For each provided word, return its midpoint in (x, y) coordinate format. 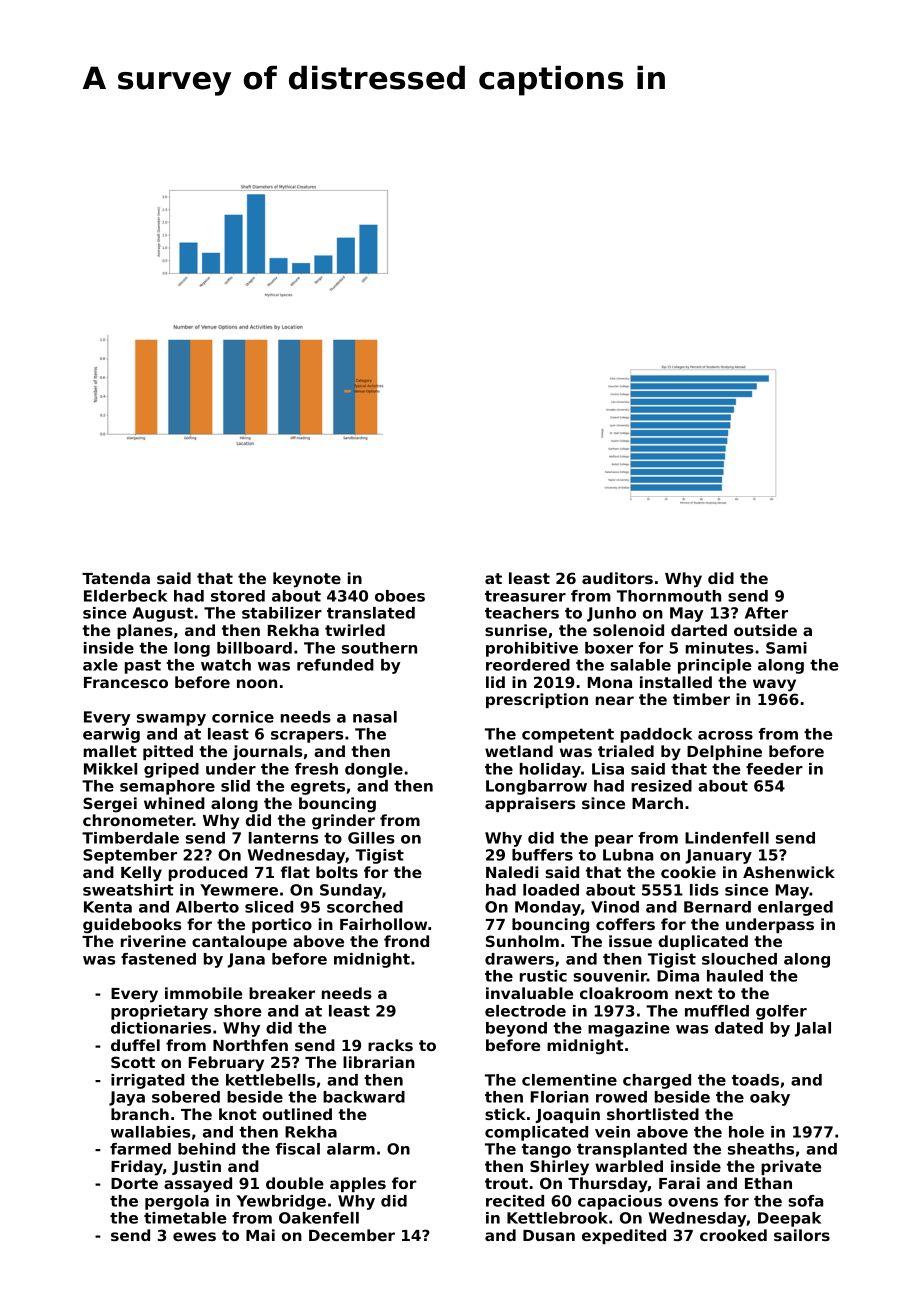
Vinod (615, 907)
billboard (254, 648)
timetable (185, 1218)
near (615, 700)
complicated (536, 1133)
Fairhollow (383, 924)
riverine (153, 941)
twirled (355, 630)
